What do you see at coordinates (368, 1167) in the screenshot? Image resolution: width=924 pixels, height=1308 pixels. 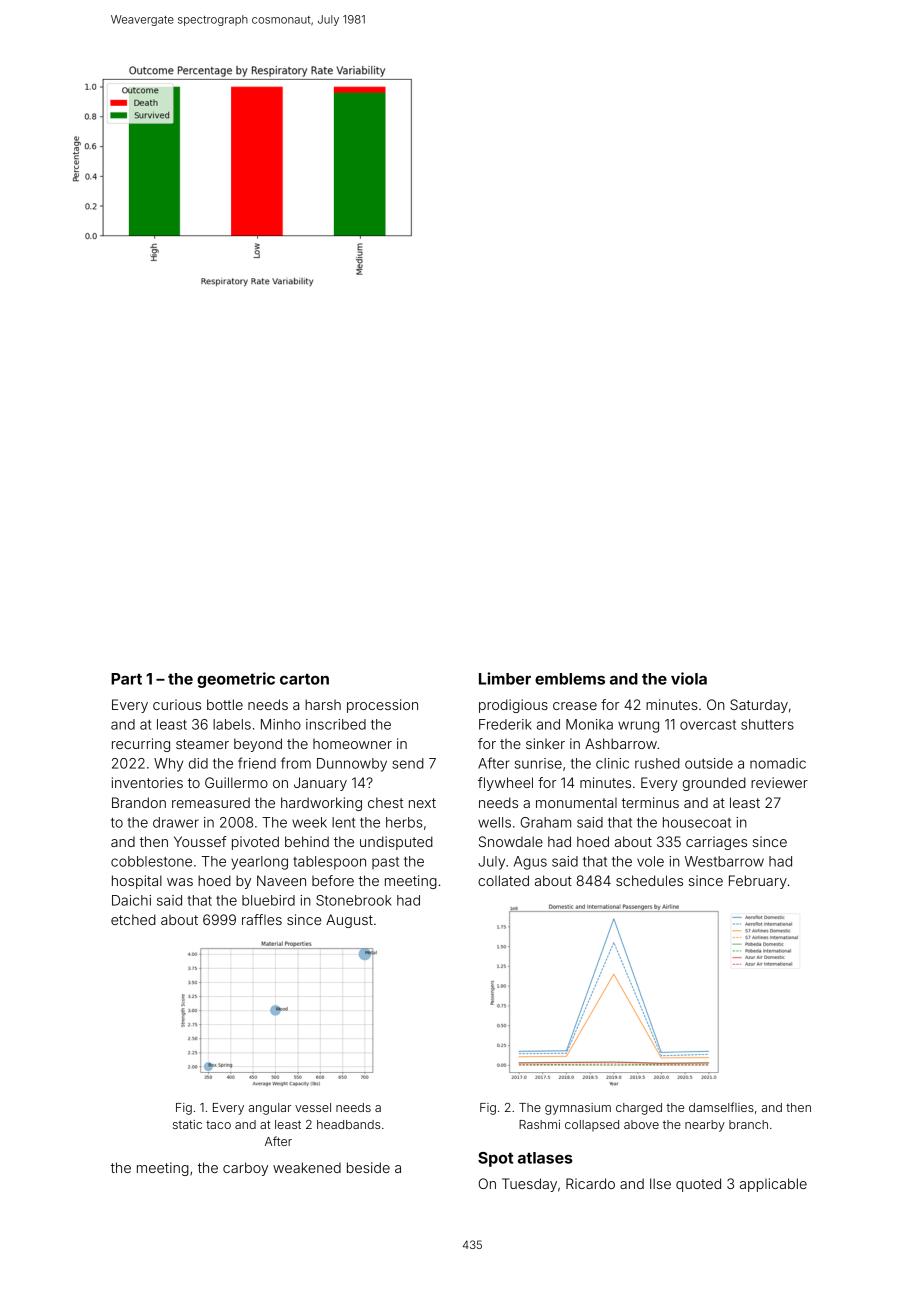 I see `beside` at bounding box center [368, 1167].
